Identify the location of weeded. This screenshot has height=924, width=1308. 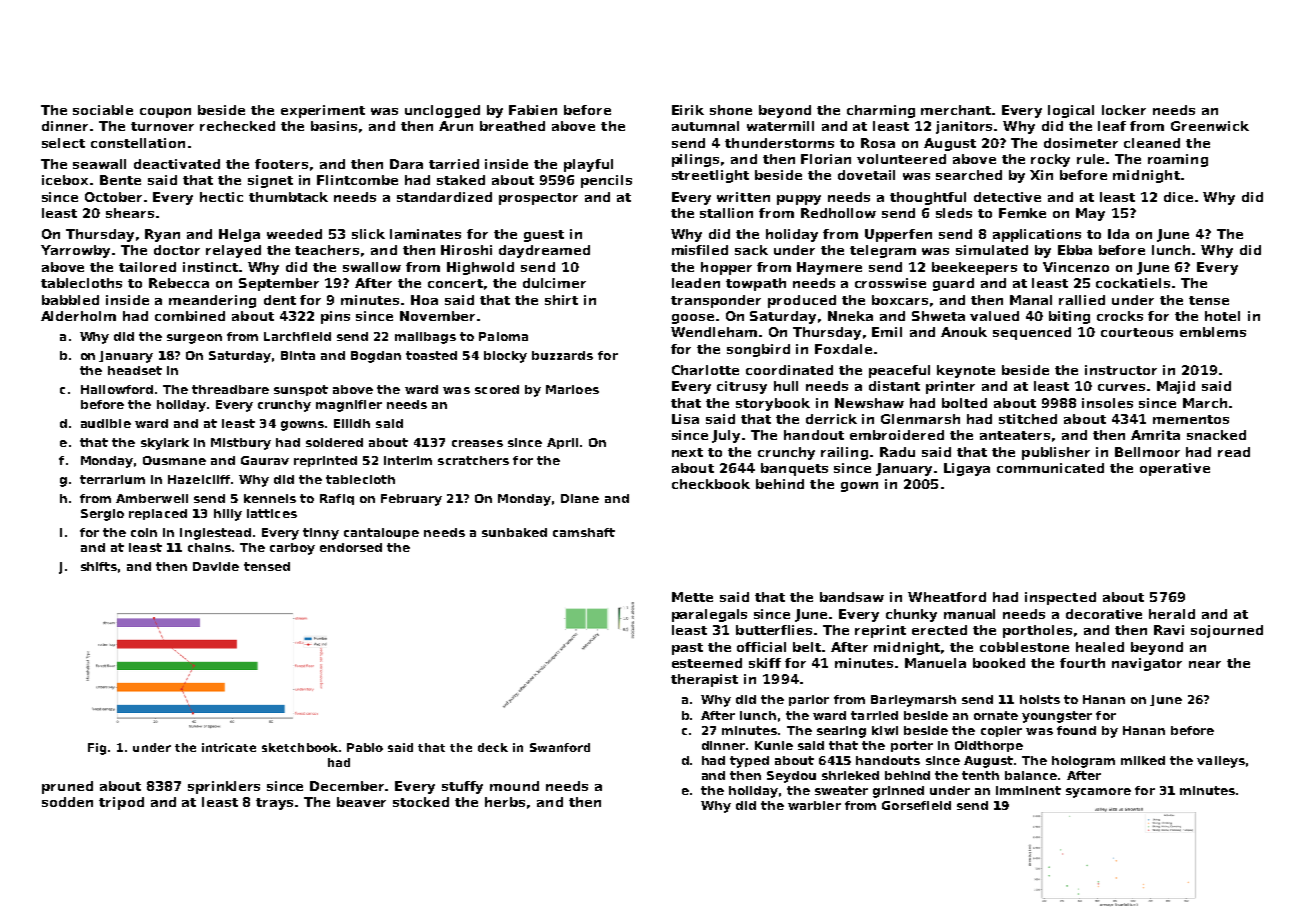
(294, 234).
